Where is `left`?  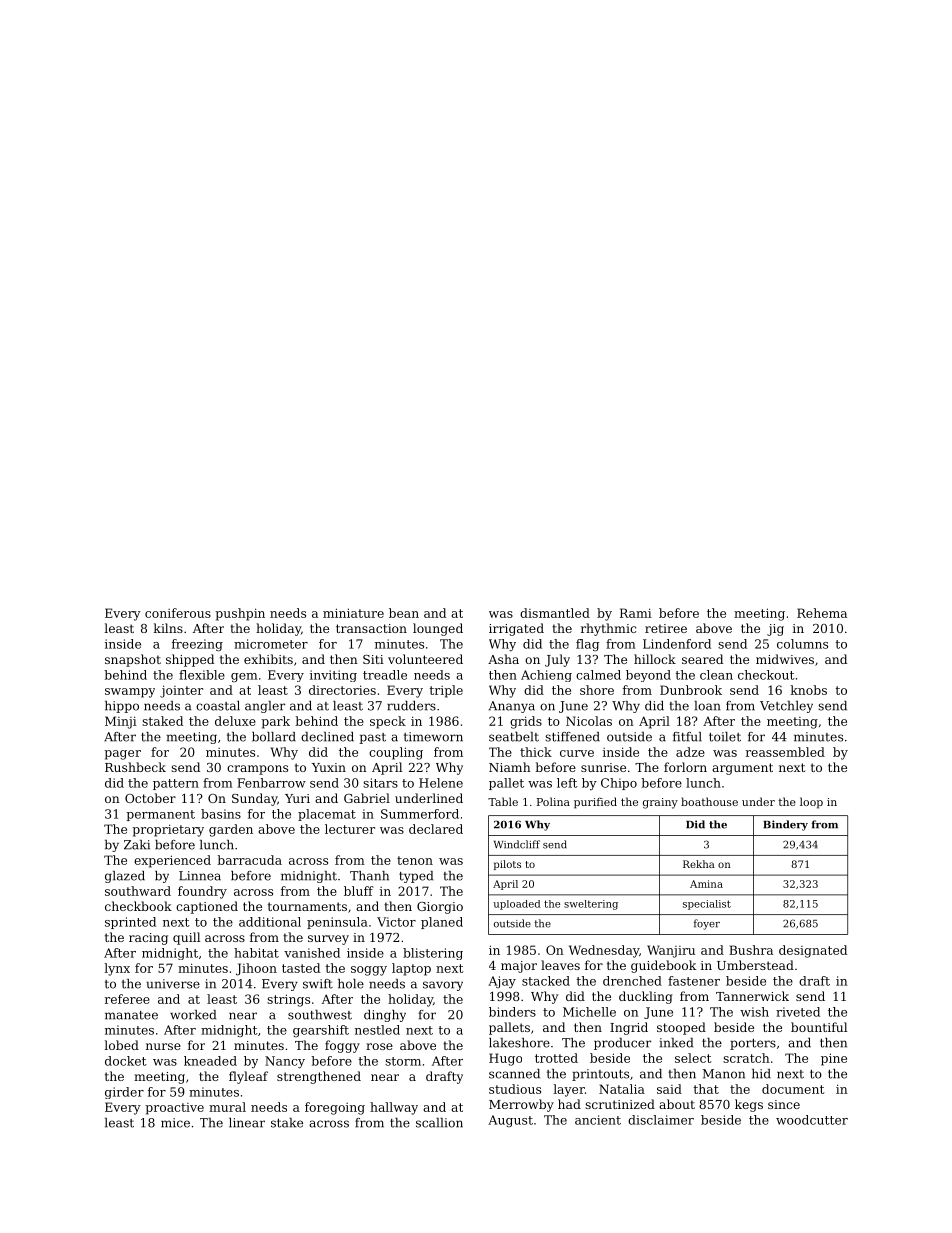
left is located at coordinates (567, 783).
